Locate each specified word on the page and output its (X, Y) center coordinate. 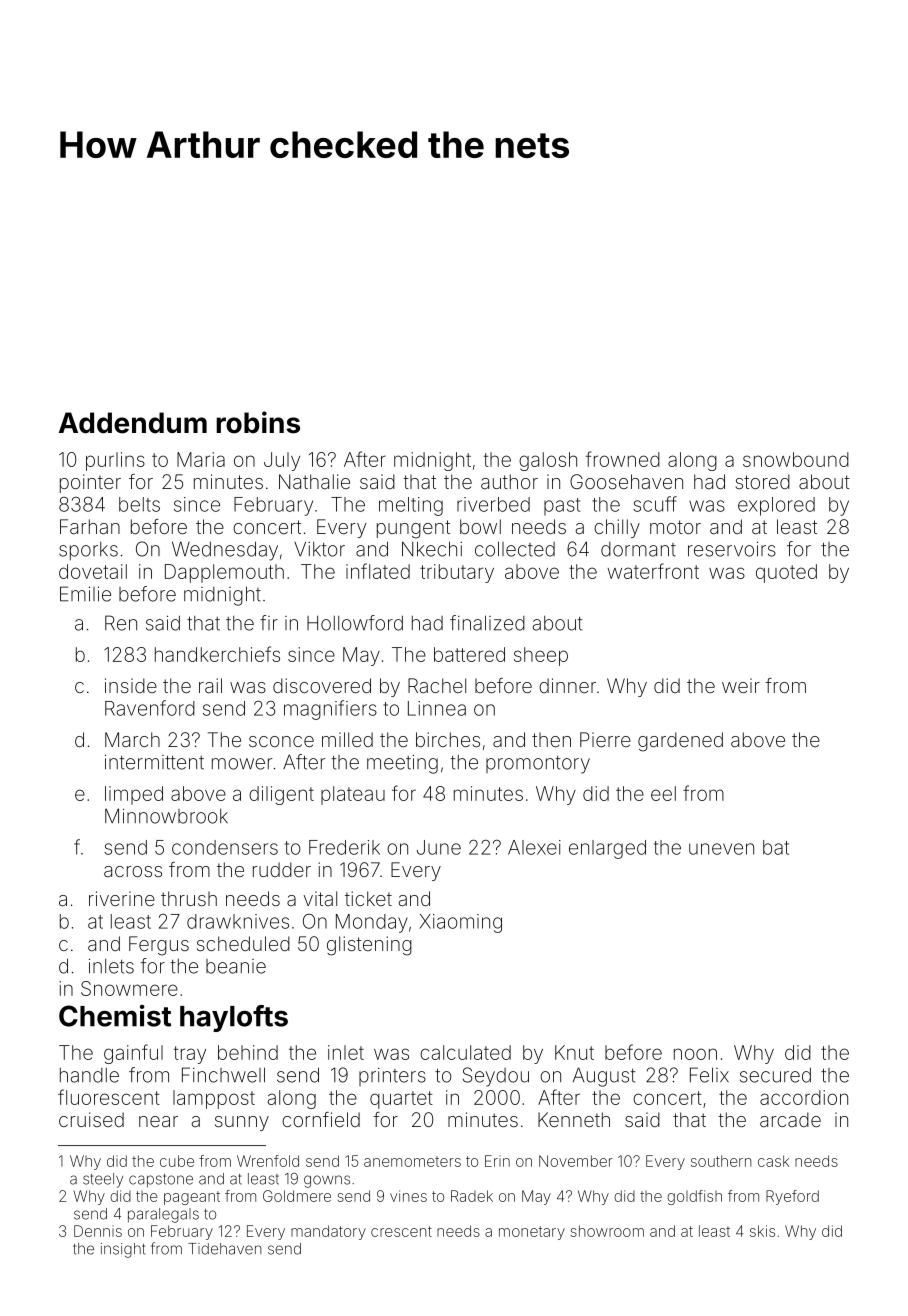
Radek (472, 1196)
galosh (548, 461)
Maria (201, 459)
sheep (541, 656)
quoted (786, 573)
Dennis (98, 1231)
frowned (623, 459)
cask (773, 1161)
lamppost (214, 1099)
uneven (721, 849)
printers (392, 1077)
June (439, 847)
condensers (225, 847)
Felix (709, 1075)
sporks (88, 551)
